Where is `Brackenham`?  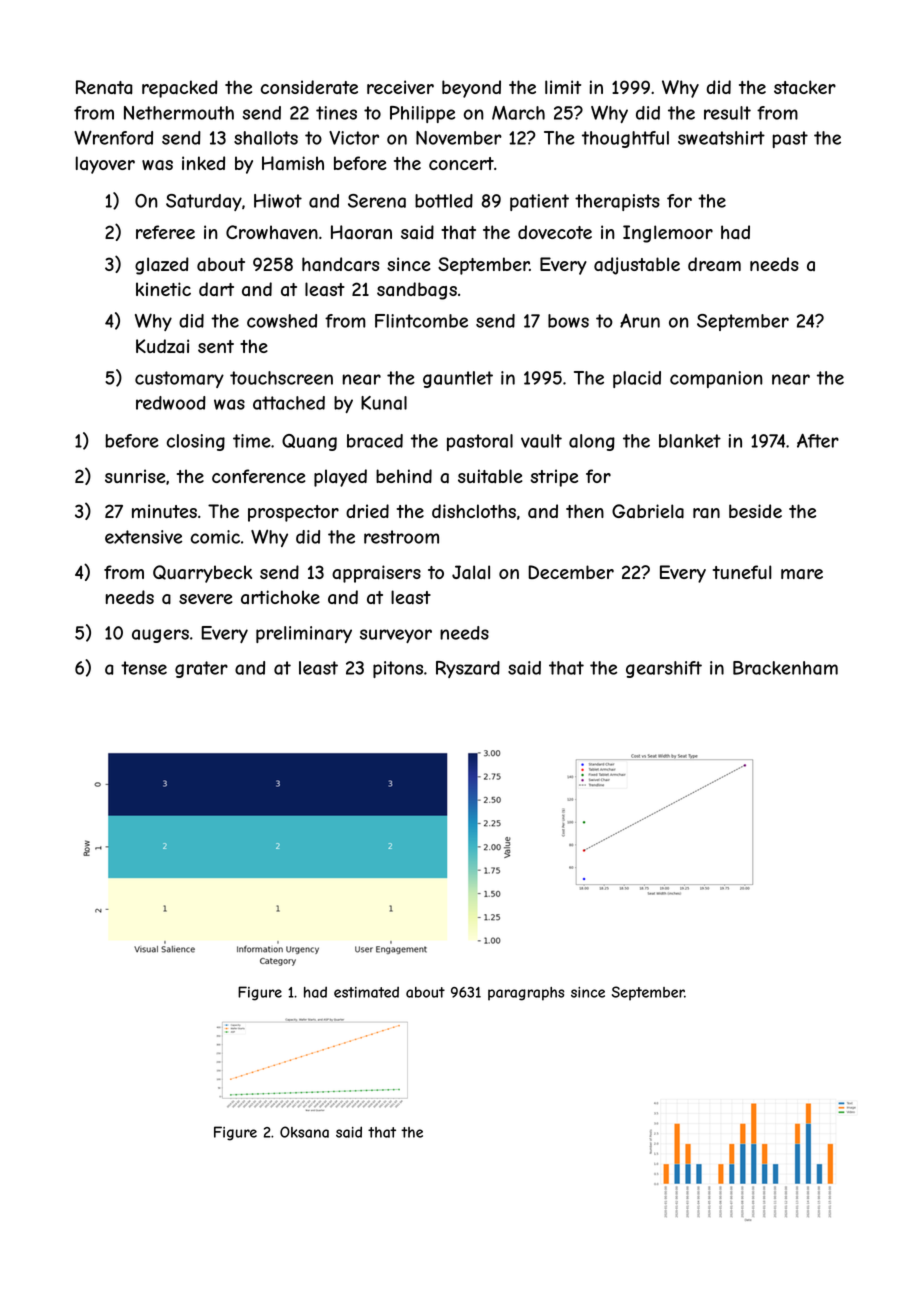 Brackenham is located at coordinates (785, 668).
